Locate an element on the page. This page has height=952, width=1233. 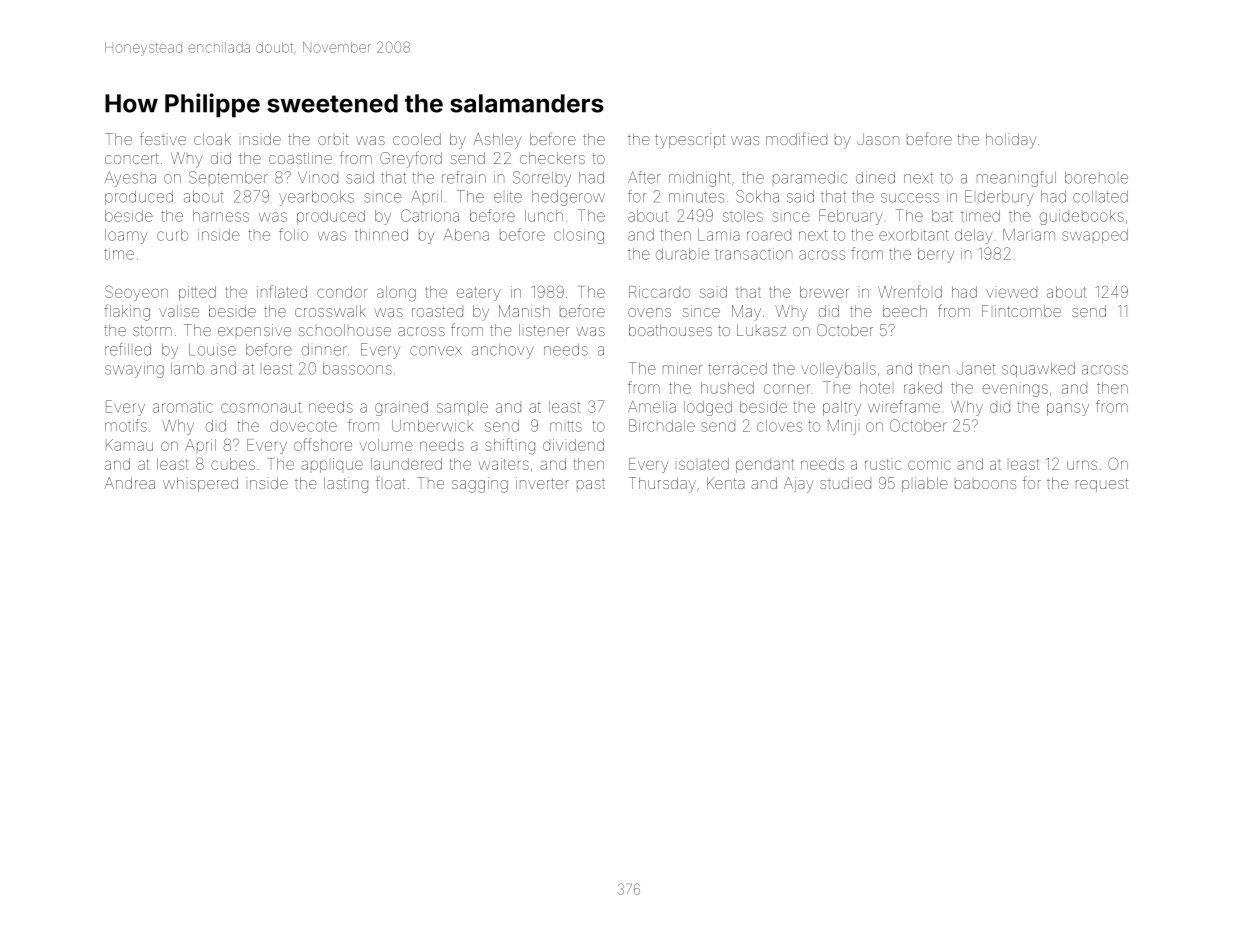
studied is located at coordinates (845, 483).
